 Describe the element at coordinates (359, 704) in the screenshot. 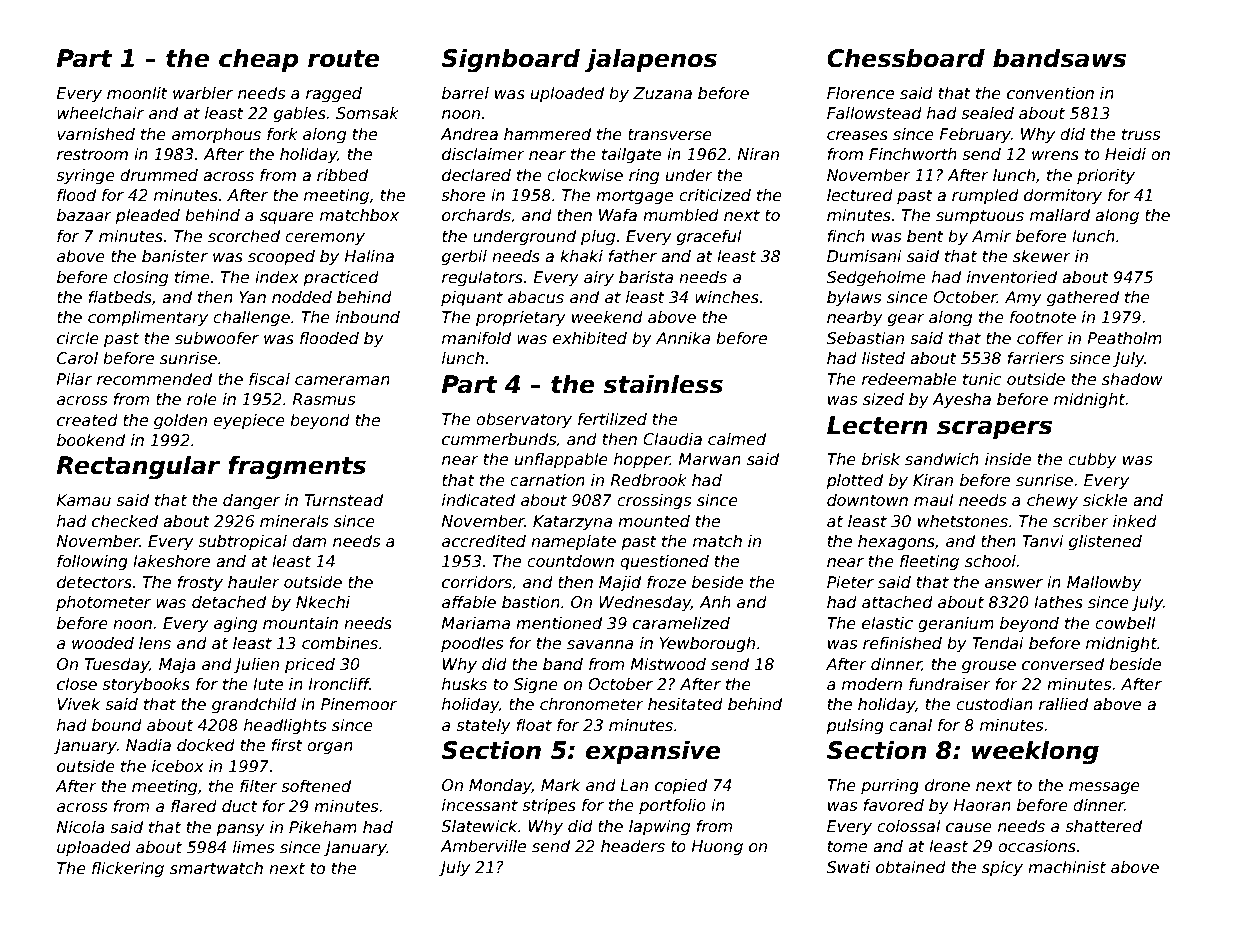

I see `Pinemoor` at that location.
